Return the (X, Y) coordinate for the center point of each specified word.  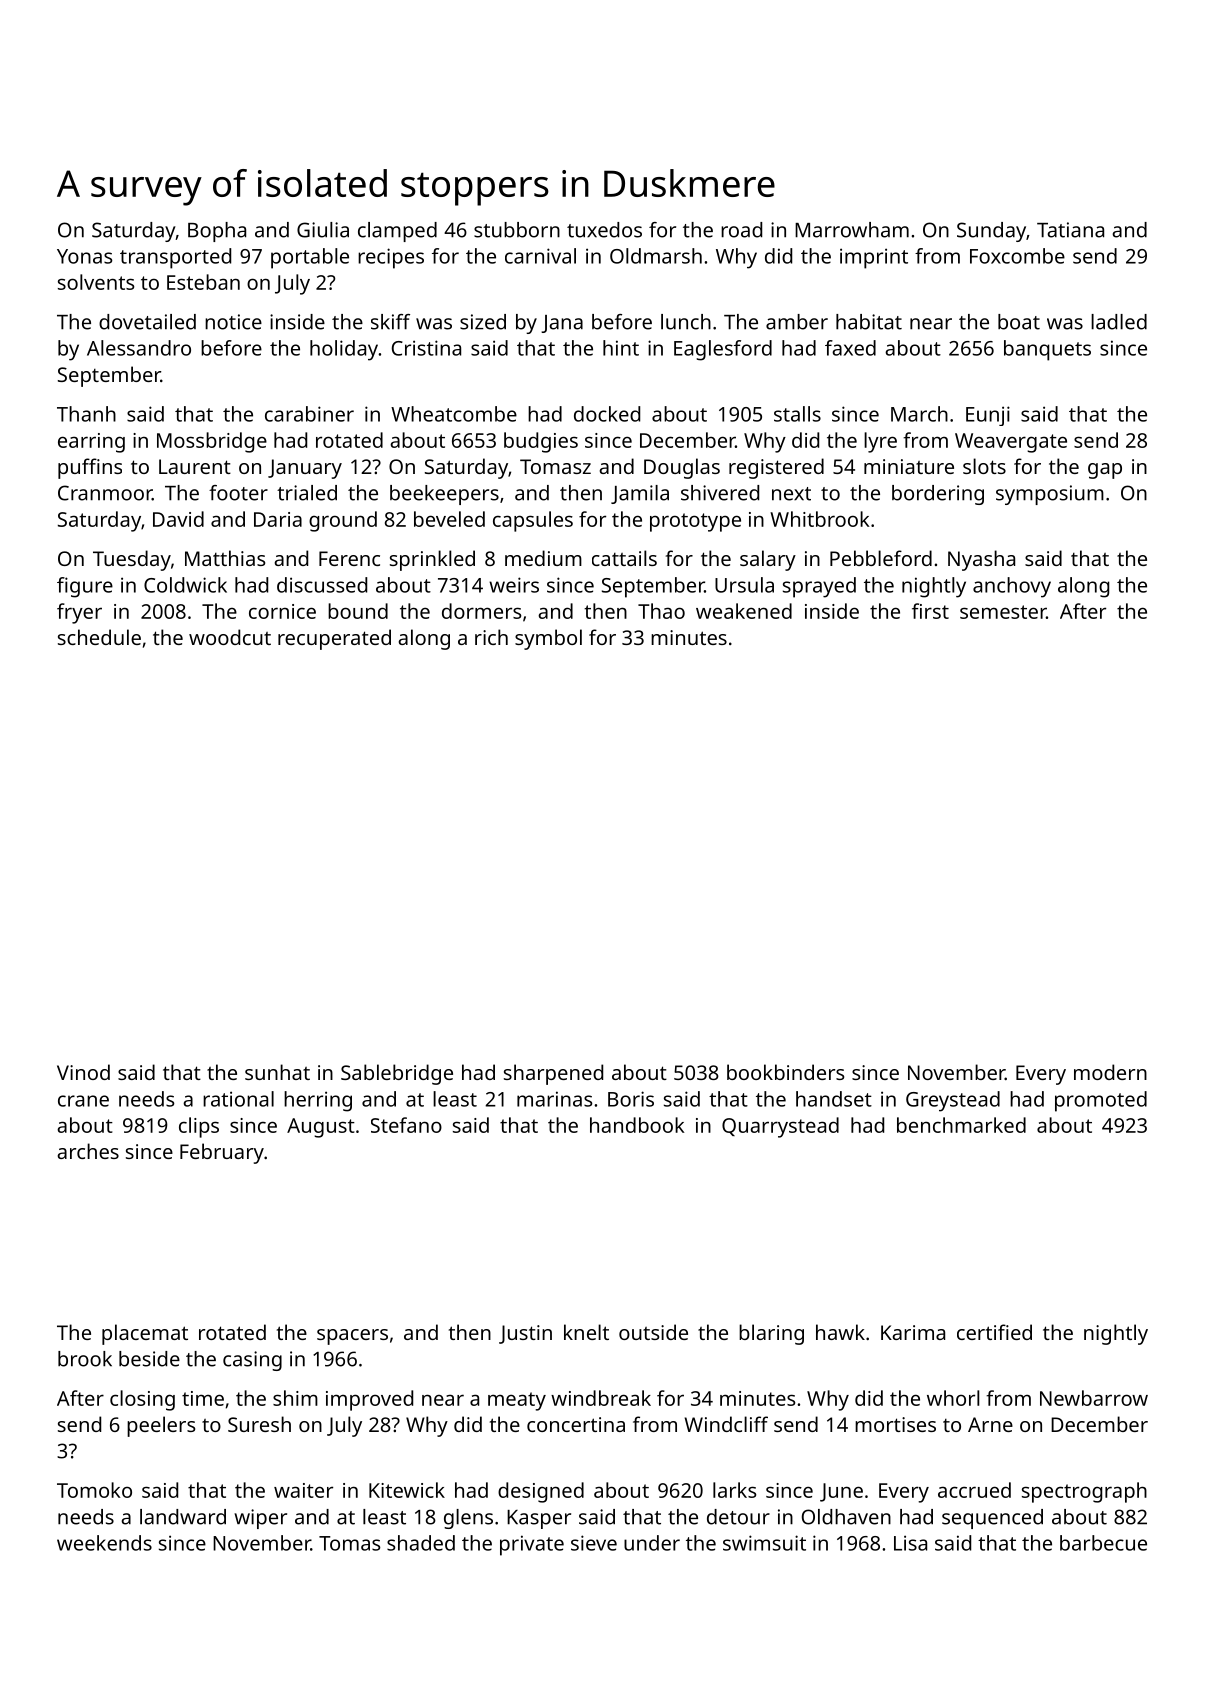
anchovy (1012, 587)
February (222, 1153)
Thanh (86, 414)
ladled (1119, 322)
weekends (104, 1543)
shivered (720, 493)
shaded (421, 1543)
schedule (99, 637)
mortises (895, 1424)
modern (1110, 1072)
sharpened (553, 1074)
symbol (548, 639)
